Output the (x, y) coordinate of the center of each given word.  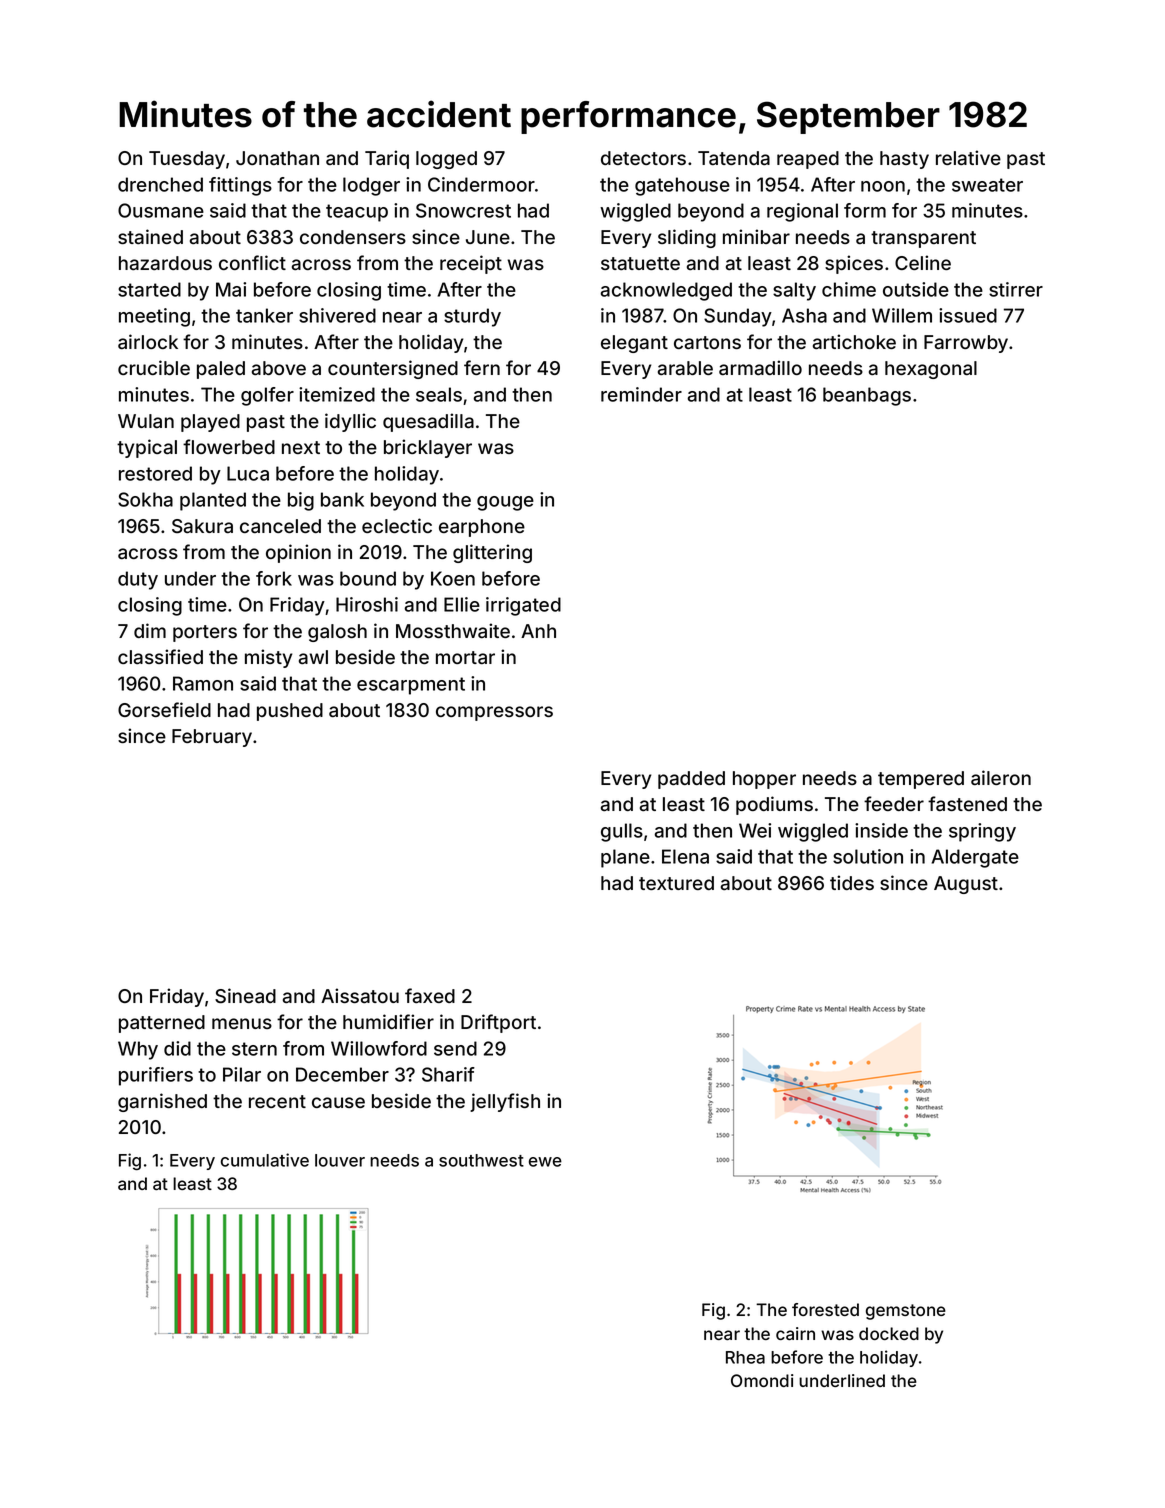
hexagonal (931, 370)
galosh (337, 633)
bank (342, 499)
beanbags (867, 396)
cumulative (265, 1160)
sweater (987, 185)
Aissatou (360, 995)
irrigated (523, 606)
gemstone (906, 1312)
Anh (538, 631)
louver (340, 1160)
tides (852, 882)
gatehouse (682, 186)
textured (676, 883)
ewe (545, 1162)
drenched (160, 184)
